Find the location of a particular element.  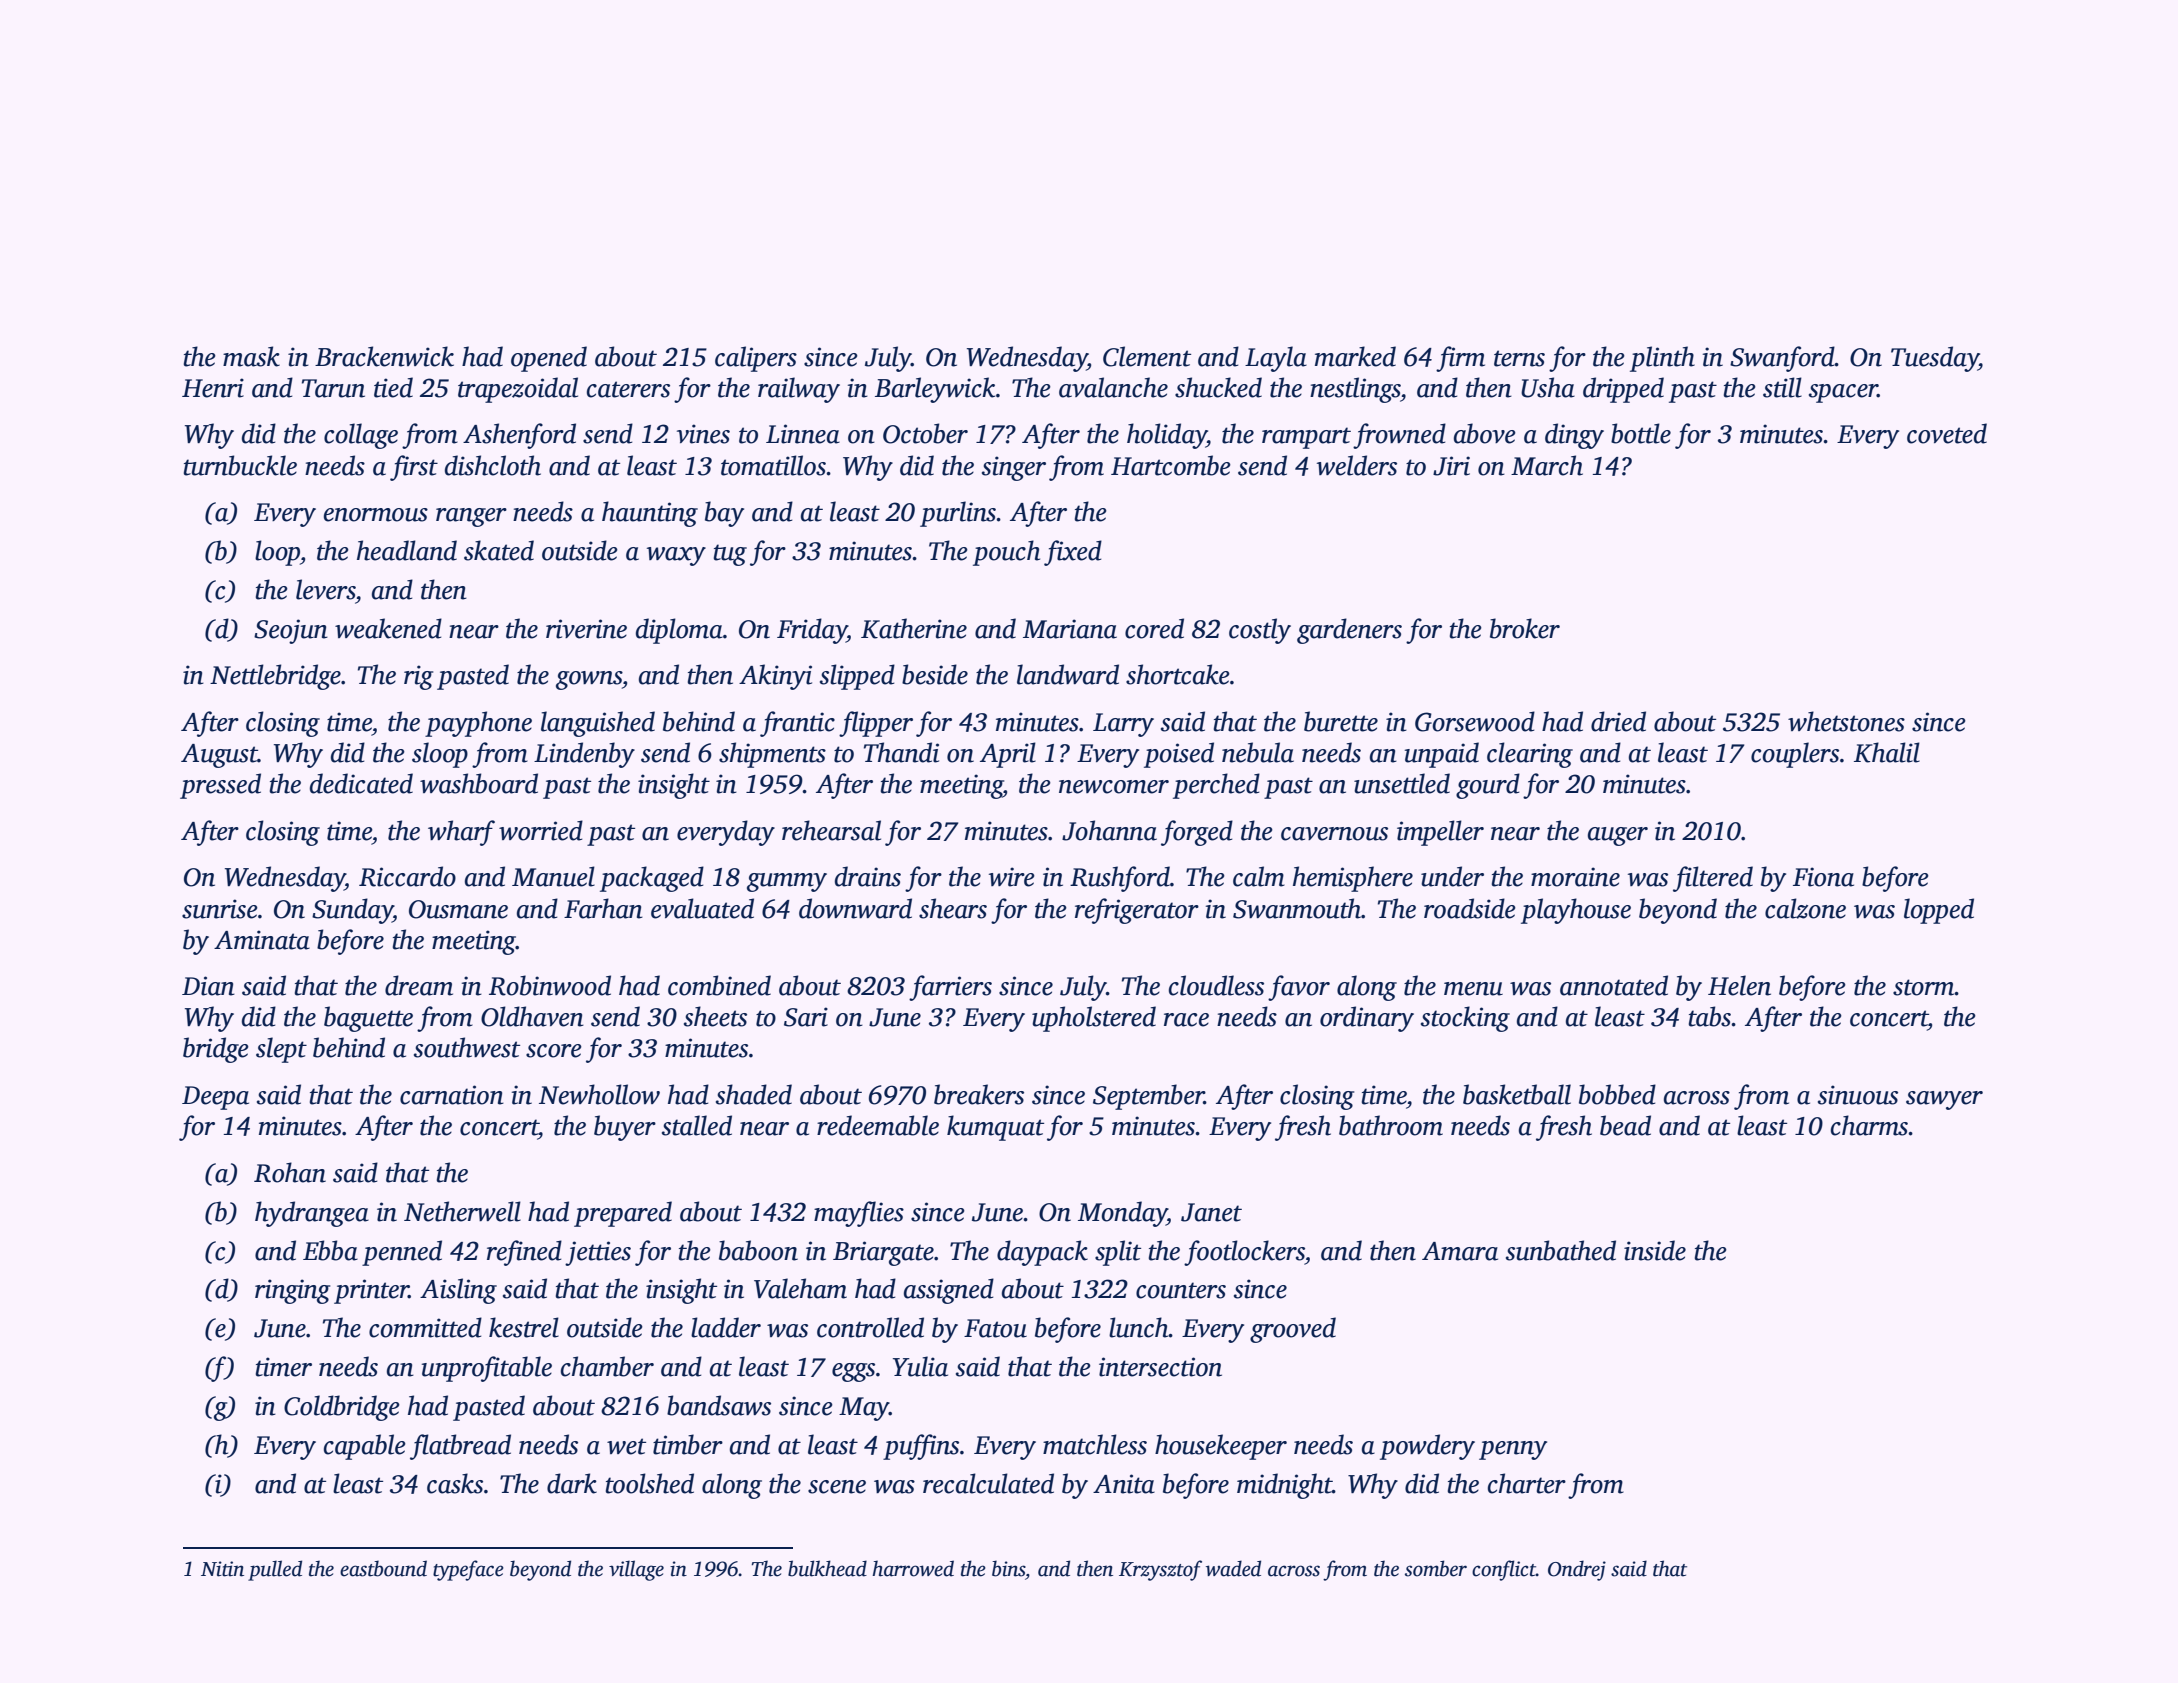

bottle is located at coordinates (1641, 433).
